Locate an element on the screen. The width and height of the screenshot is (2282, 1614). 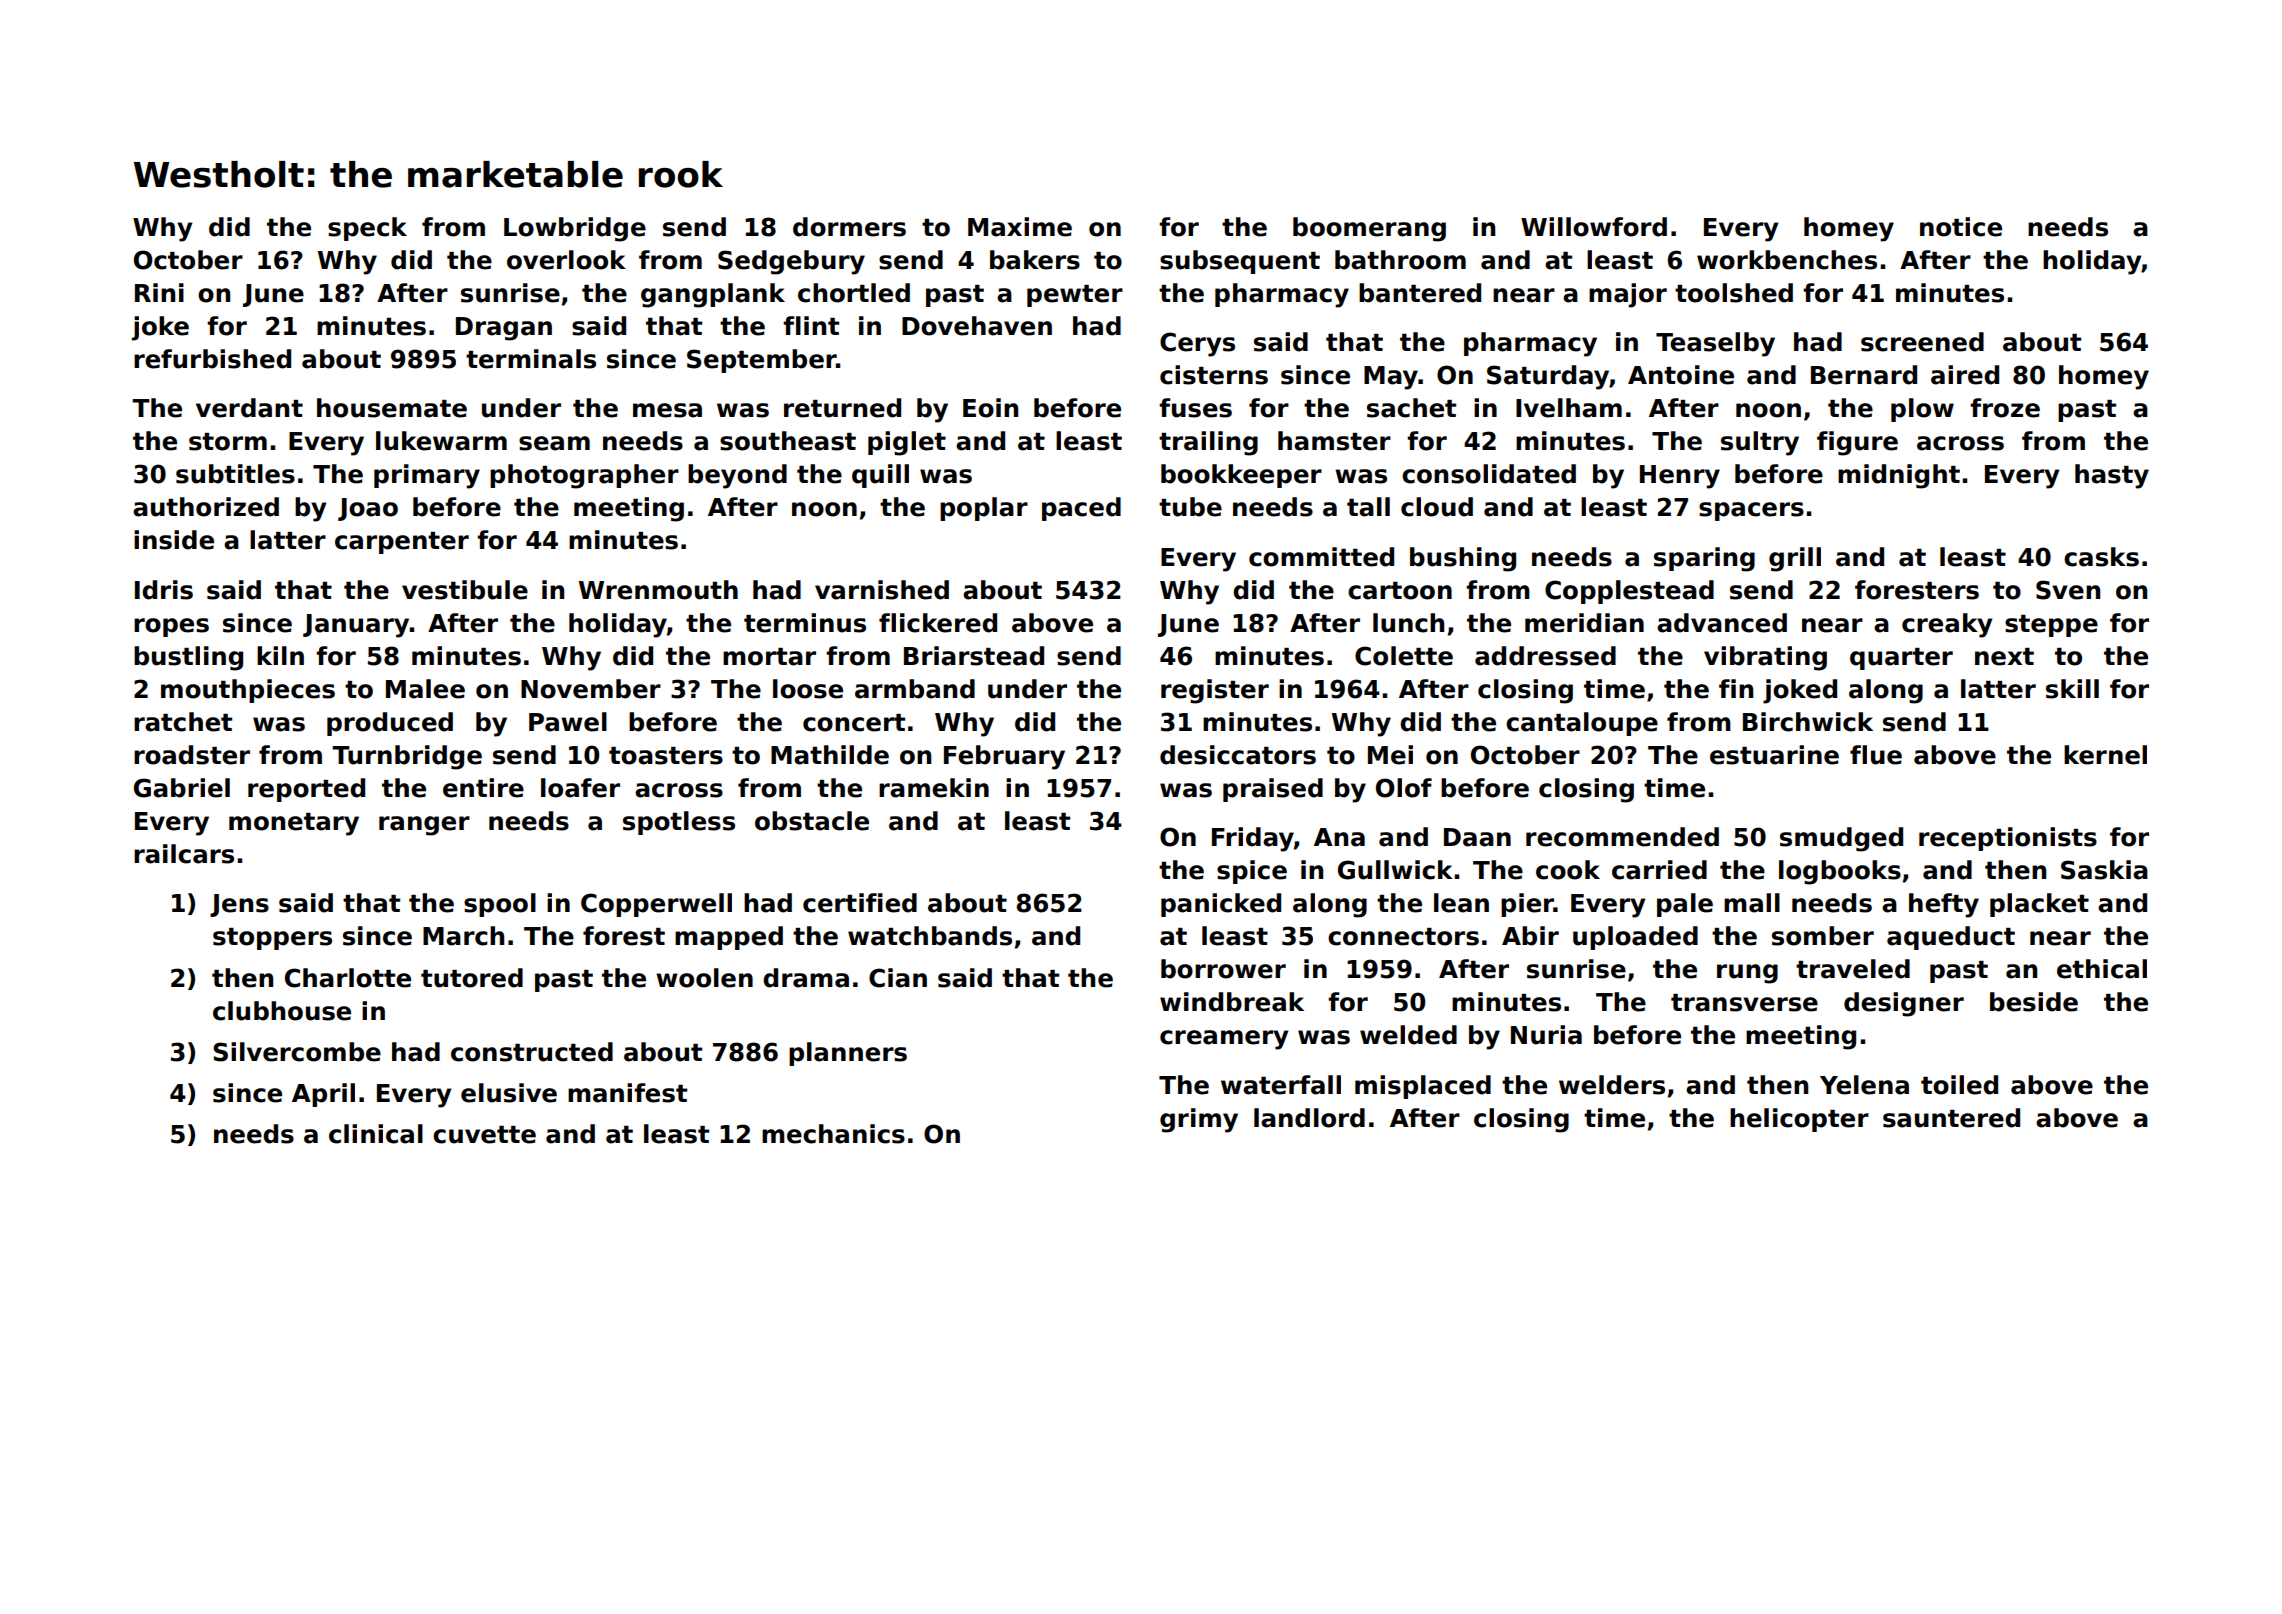
uploaded is located at coordinates (1635, 938).
